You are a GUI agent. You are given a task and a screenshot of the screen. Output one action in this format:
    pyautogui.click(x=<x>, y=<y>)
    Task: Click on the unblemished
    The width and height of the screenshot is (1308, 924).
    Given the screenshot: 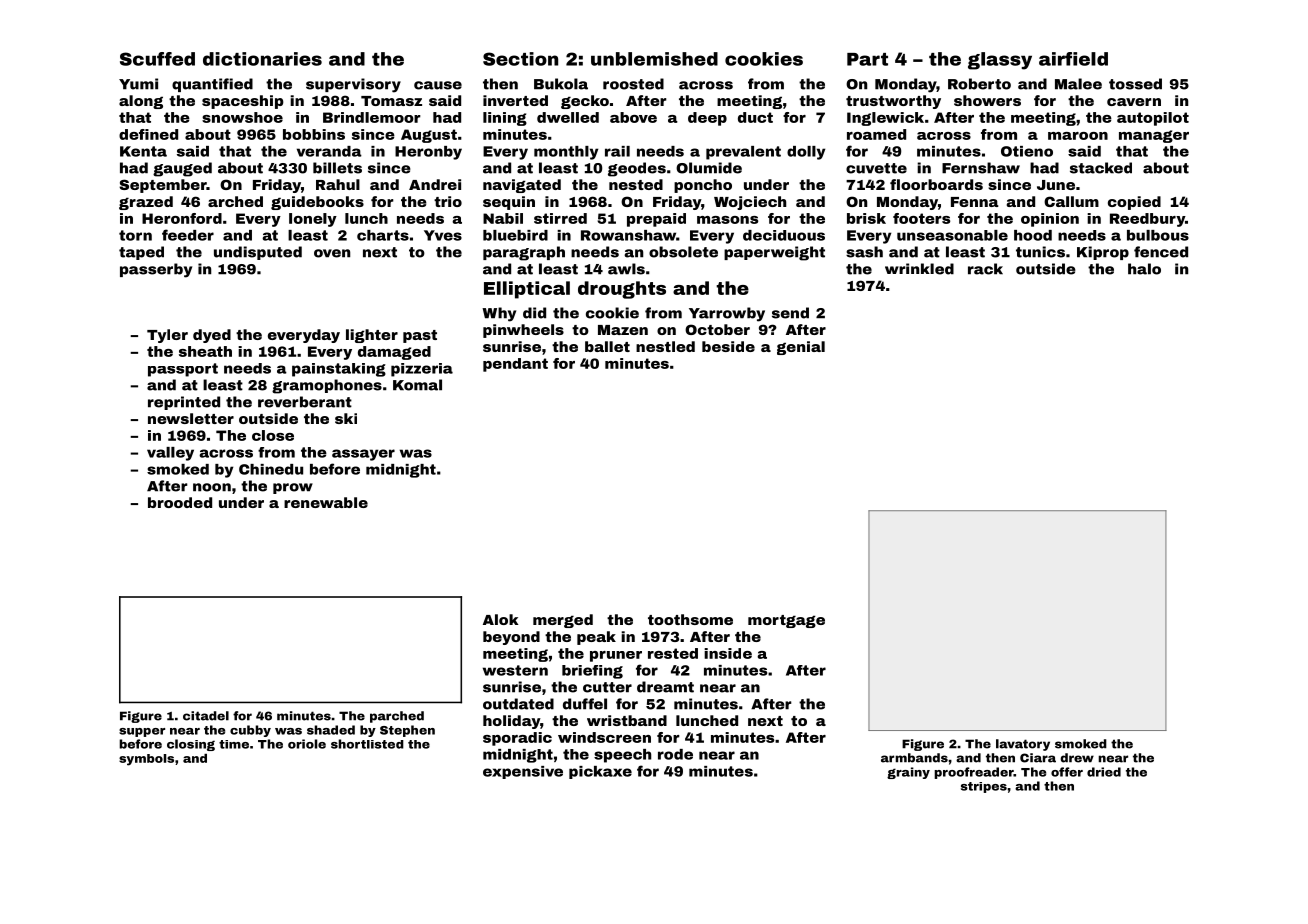 What is the action you would take?
    pyautogui.click(x=654, y=59)
